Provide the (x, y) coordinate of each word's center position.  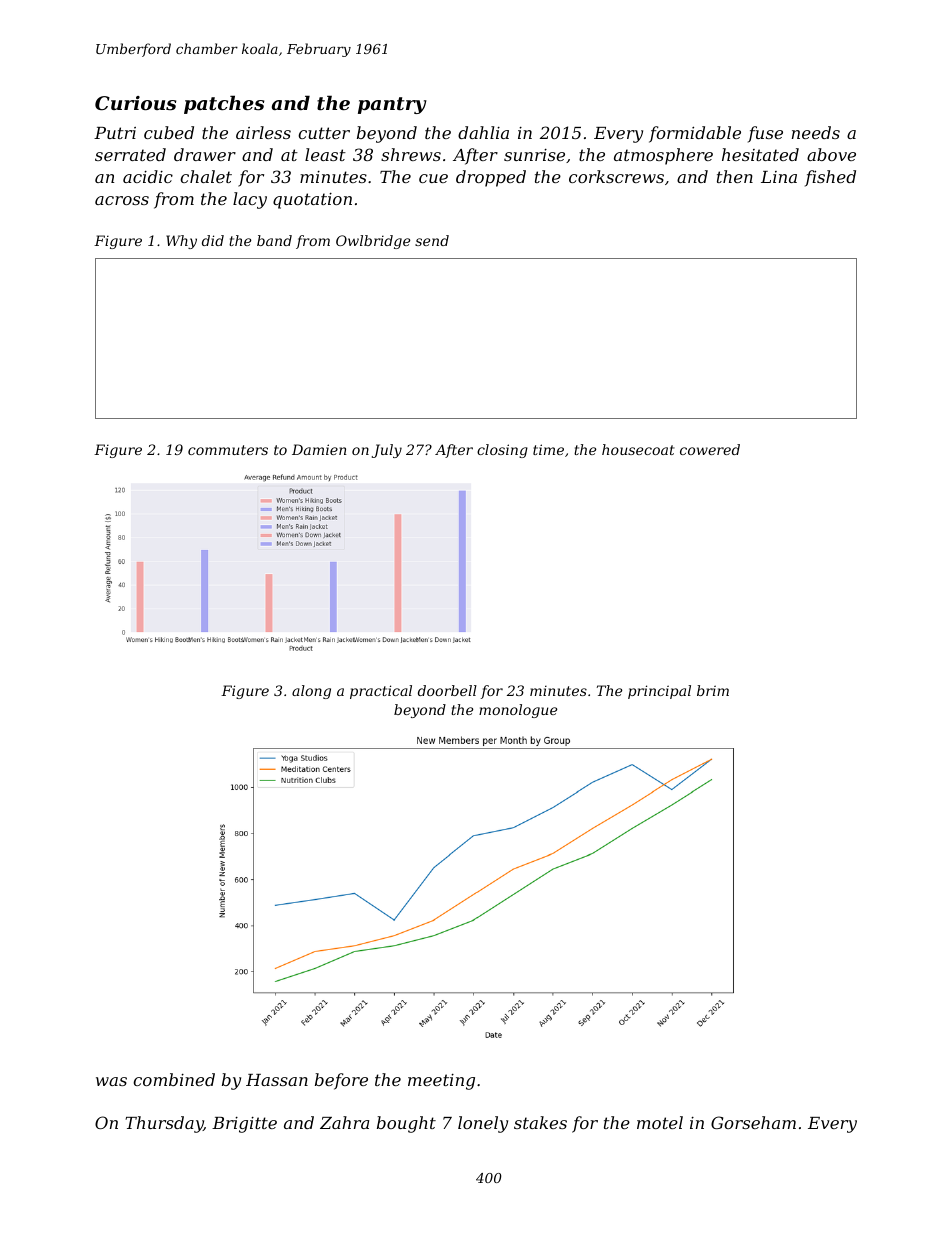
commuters (228, 450)
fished (830, 178)
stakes (540, 1122)
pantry (392, 105)
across (122, 200)
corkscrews (616, 176)
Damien (319, 449)
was (111, 1081)
